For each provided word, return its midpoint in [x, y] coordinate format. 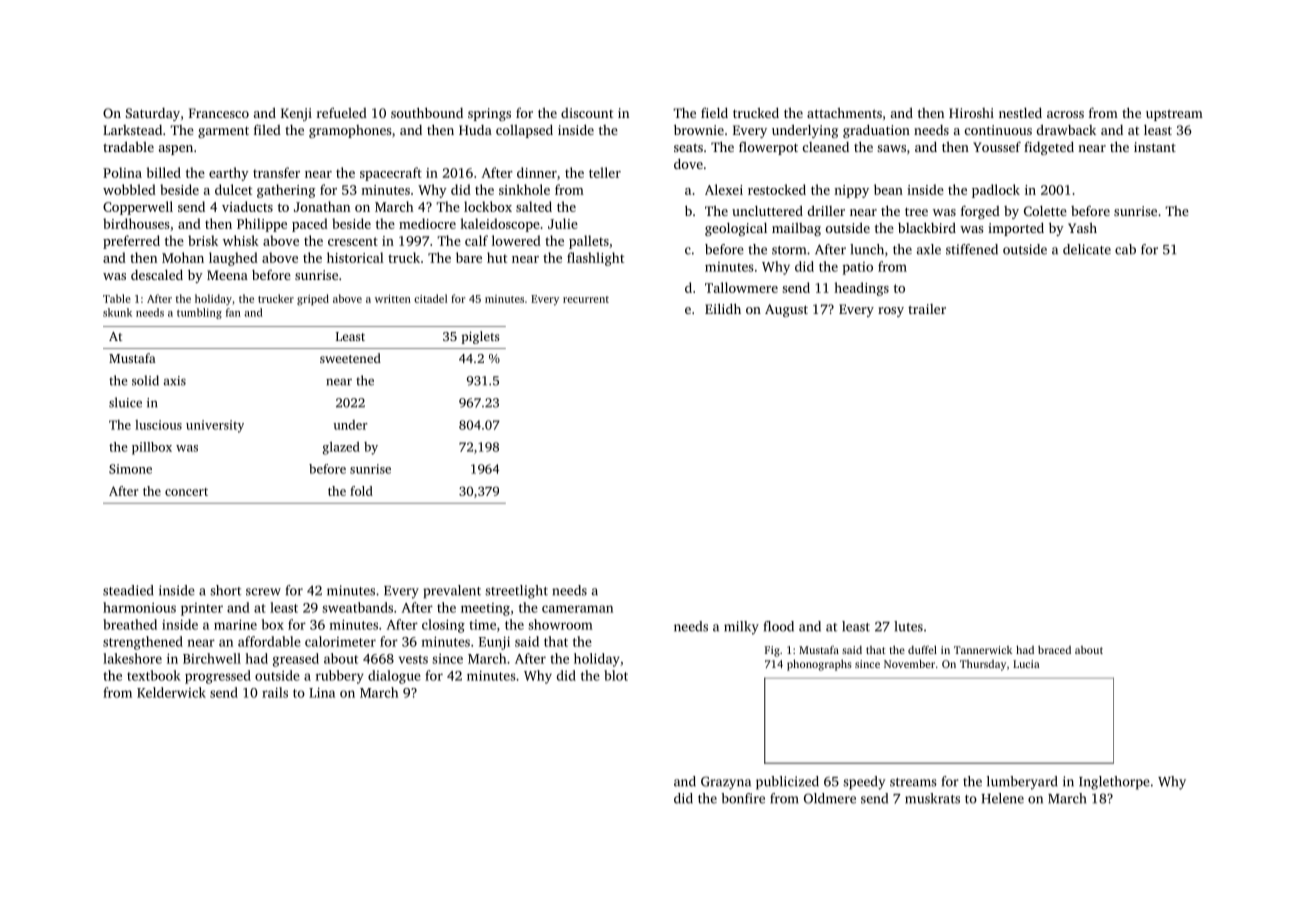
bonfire [743, 798]
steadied [128, 590]
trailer [927, 309]
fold [361, 491]
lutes [908, 626]
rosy [891, 312]
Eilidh [723, 308]
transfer [276, 172]
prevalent [452, 592]
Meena [227, 275]
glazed [341, 448]
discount [587, 113]
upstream [1174, 115]
